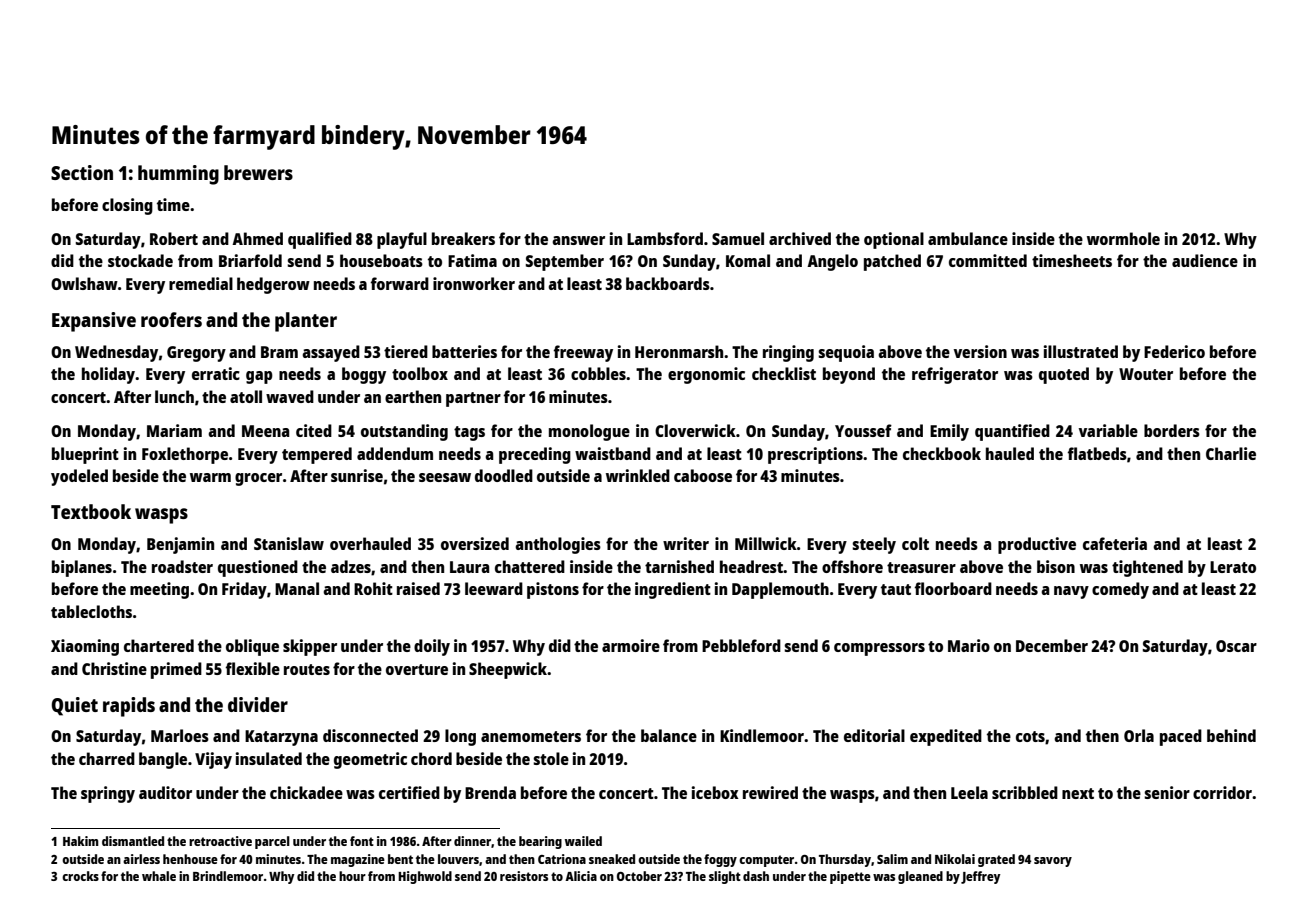 Image resolution: width=1308 pixels, height=924 pixels. What do you see at coordinates (1030, 736) in the screenshot?
I see `cots` at bounding box center [1030, 736].
